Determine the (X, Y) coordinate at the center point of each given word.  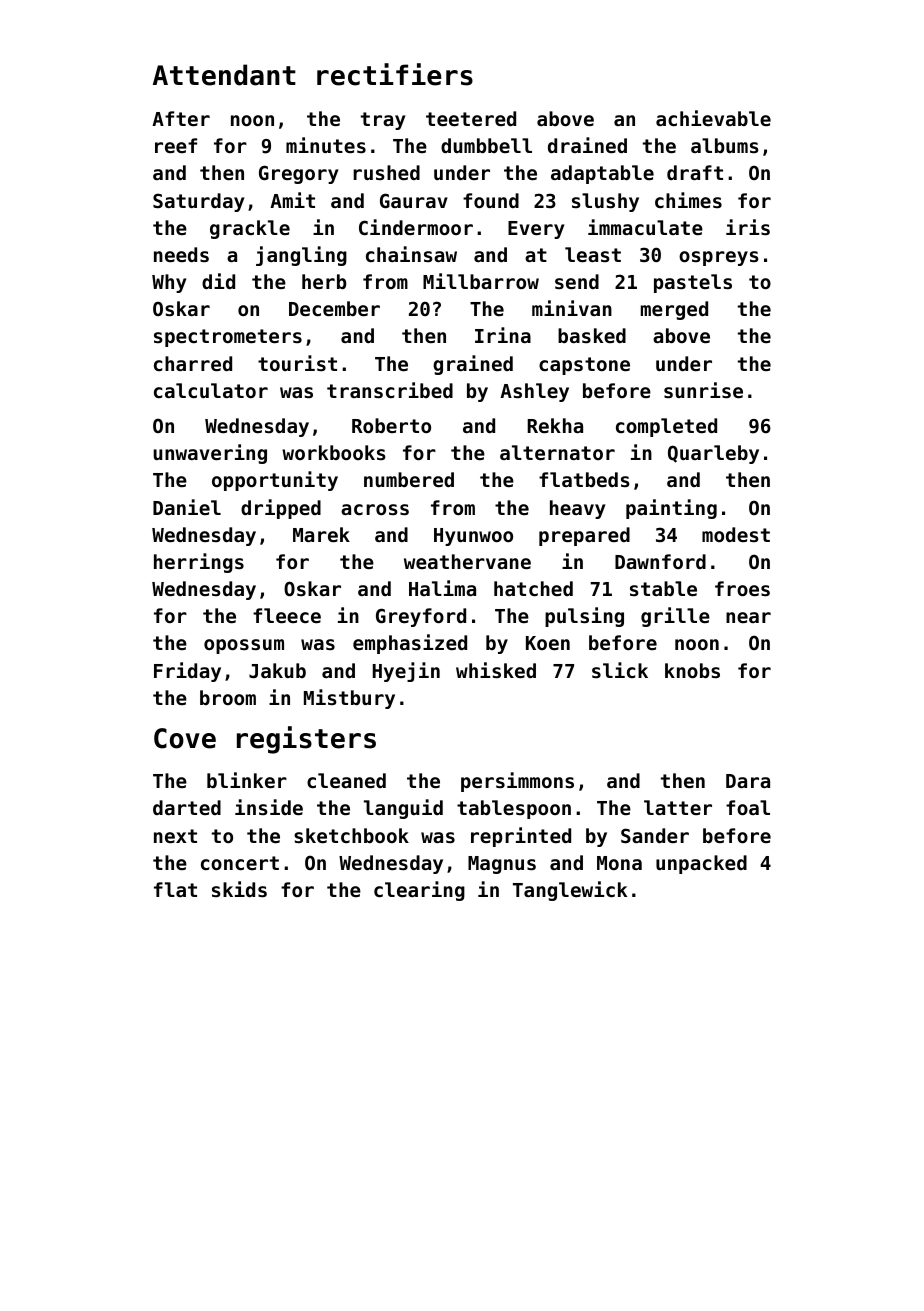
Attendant (224, 75)
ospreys (718, 258)
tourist (297, 363)
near (748, 617)
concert (240, 863)
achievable (713, 118)
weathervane (467, 561)
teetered (471, 118)
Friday (187, 672)
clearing (419, 891)
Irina (503, 335)
